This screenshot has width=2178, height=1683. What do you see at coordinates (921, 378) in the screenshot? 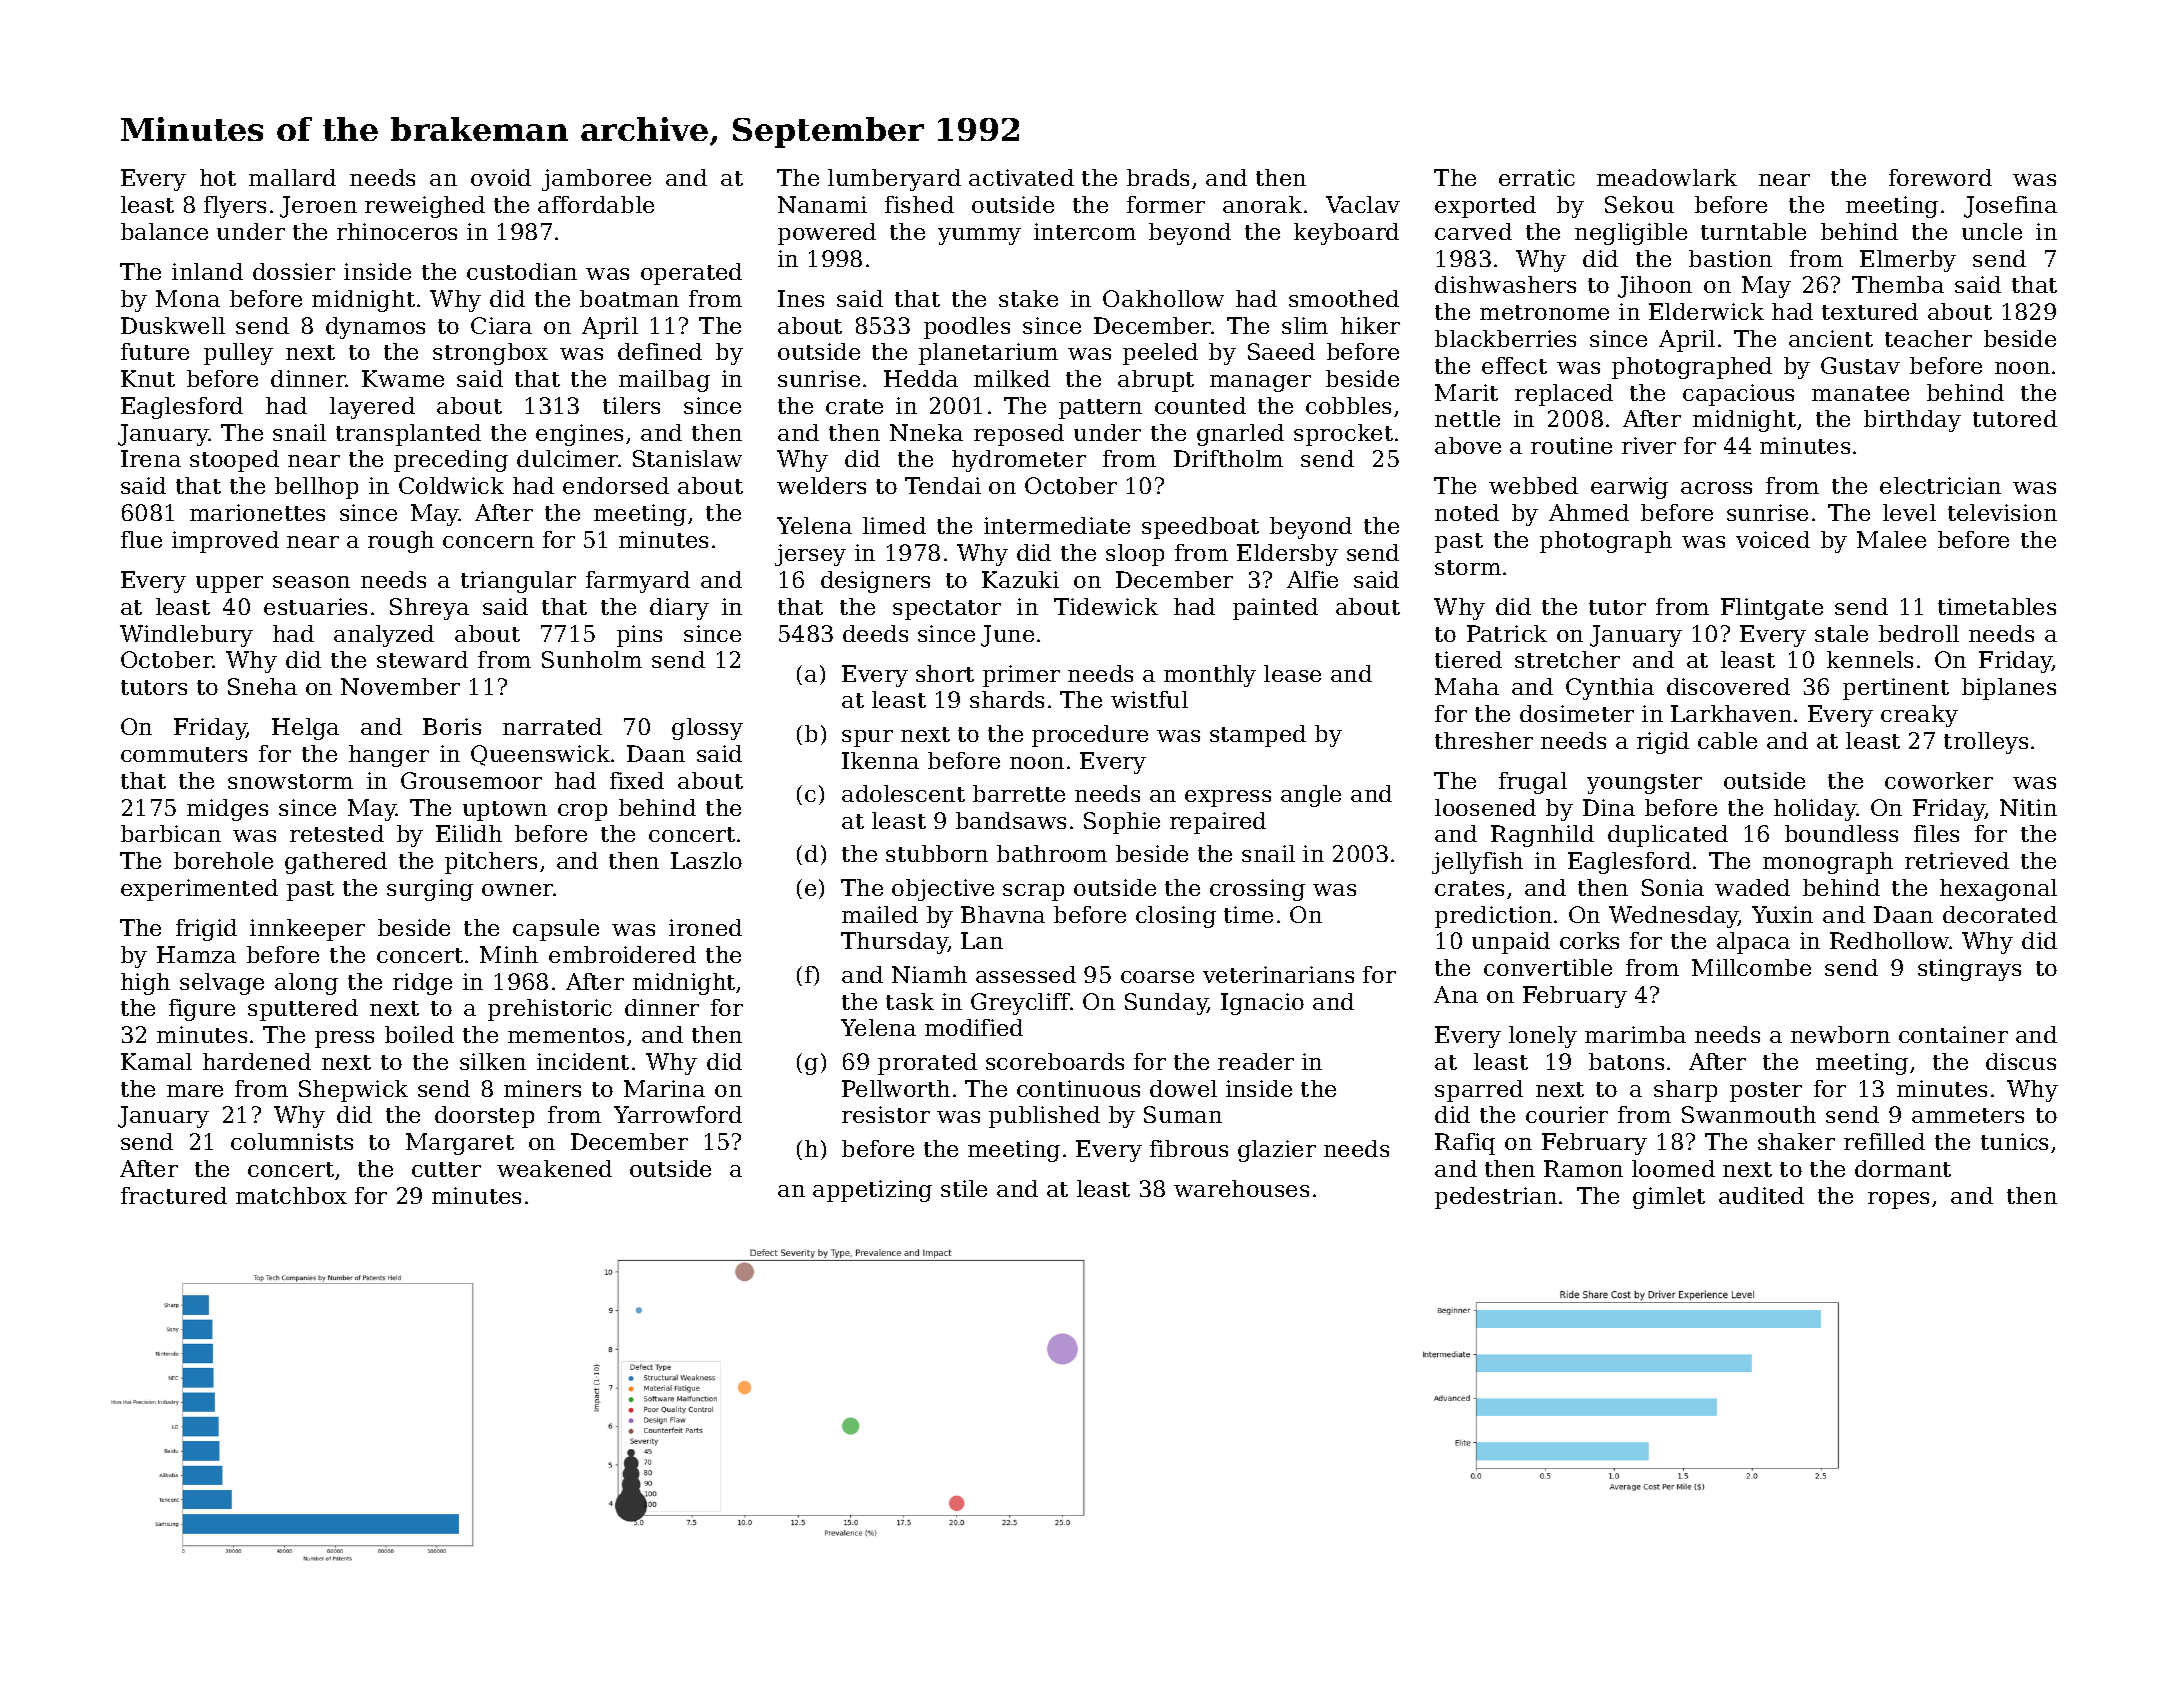
I see `Hedda` at bounding box center [921, 378].
